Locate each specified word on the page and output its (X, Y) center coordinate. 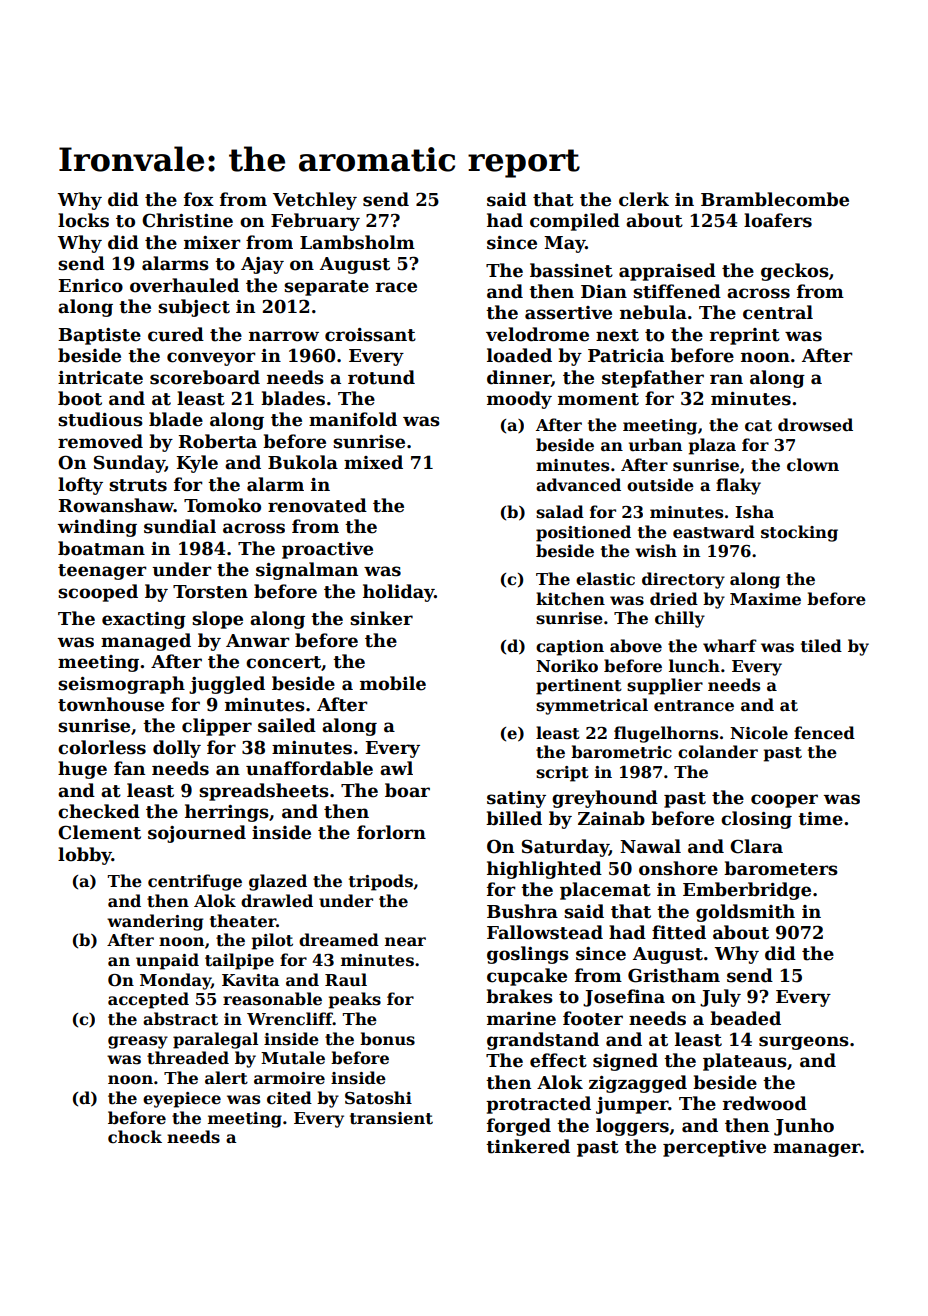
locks (83, 220)
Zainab (611, 818)
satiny (516, 799)
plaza (712, 446)
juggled (227, 685)
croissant (370, 335)
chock (135, 1137)
